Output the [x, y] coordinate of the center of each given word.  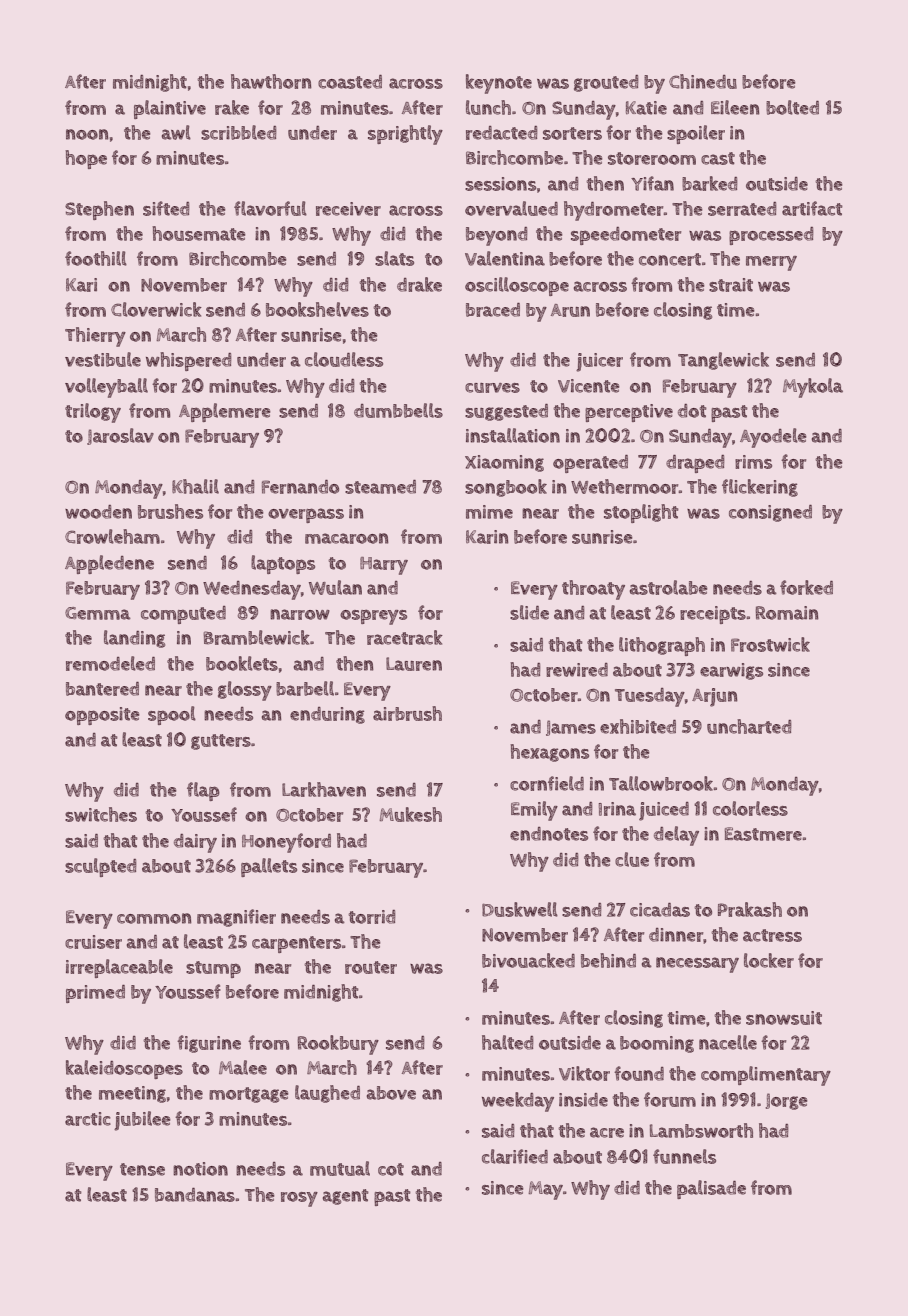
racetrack [405, 637]
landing [134, 639]
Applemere [224, 412]
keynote [499, 84]
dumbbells [398, 410]
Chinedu [703, 81]
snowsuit [784, 1018]
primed [95, 994]
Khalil [195, 486]
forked [806, 587]
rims [753, 462]
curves [492, 388]
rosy [299, 1199]
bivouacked [528, 960]
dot [692, 411]
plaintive [170, 109]
